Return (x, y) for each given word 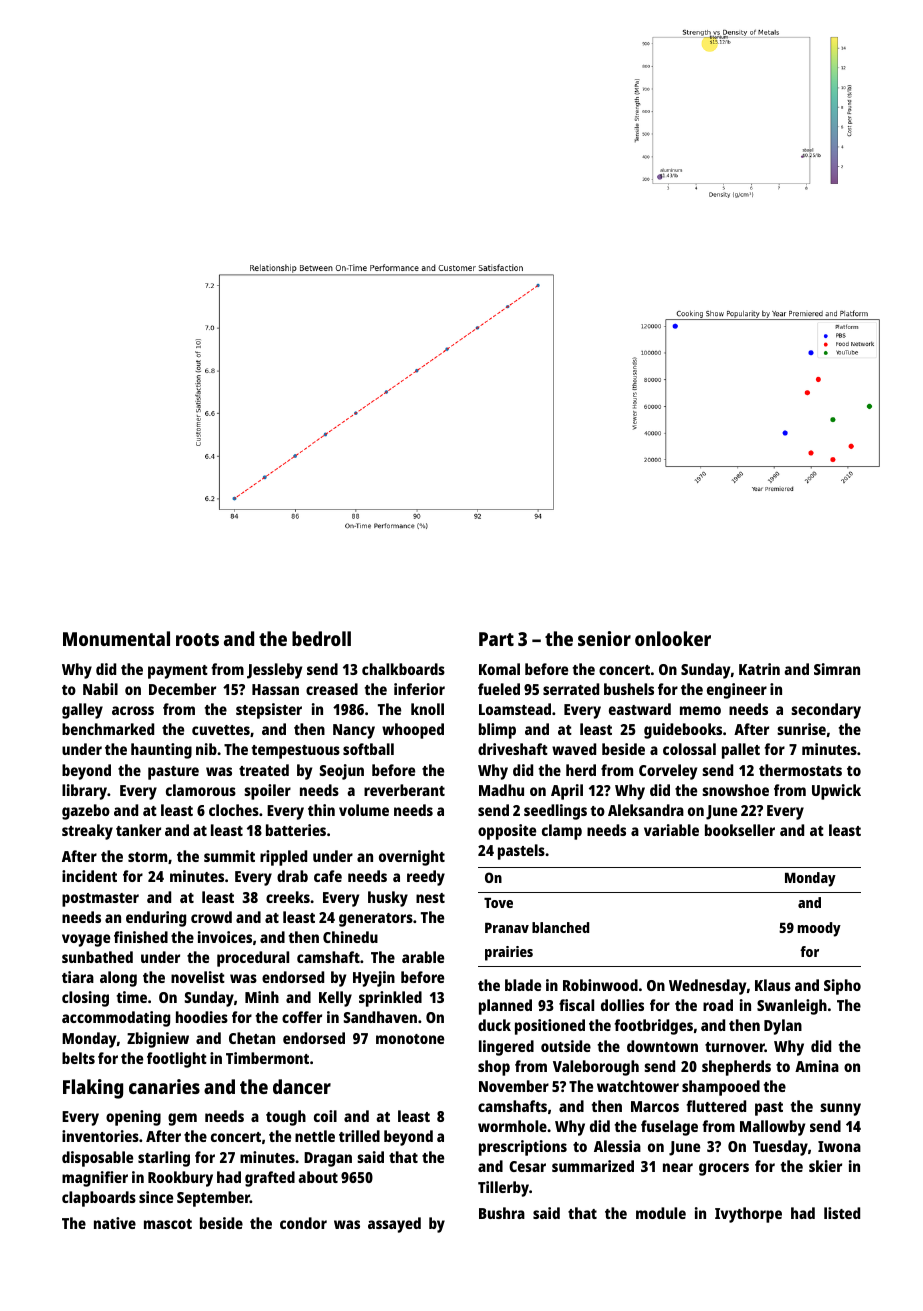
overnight (412, 858)
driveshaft (513, 749)
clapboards (99, 1199)
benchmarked (108, 729)
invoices (225, 937)
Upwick (836, 792)
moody (819, 929)
